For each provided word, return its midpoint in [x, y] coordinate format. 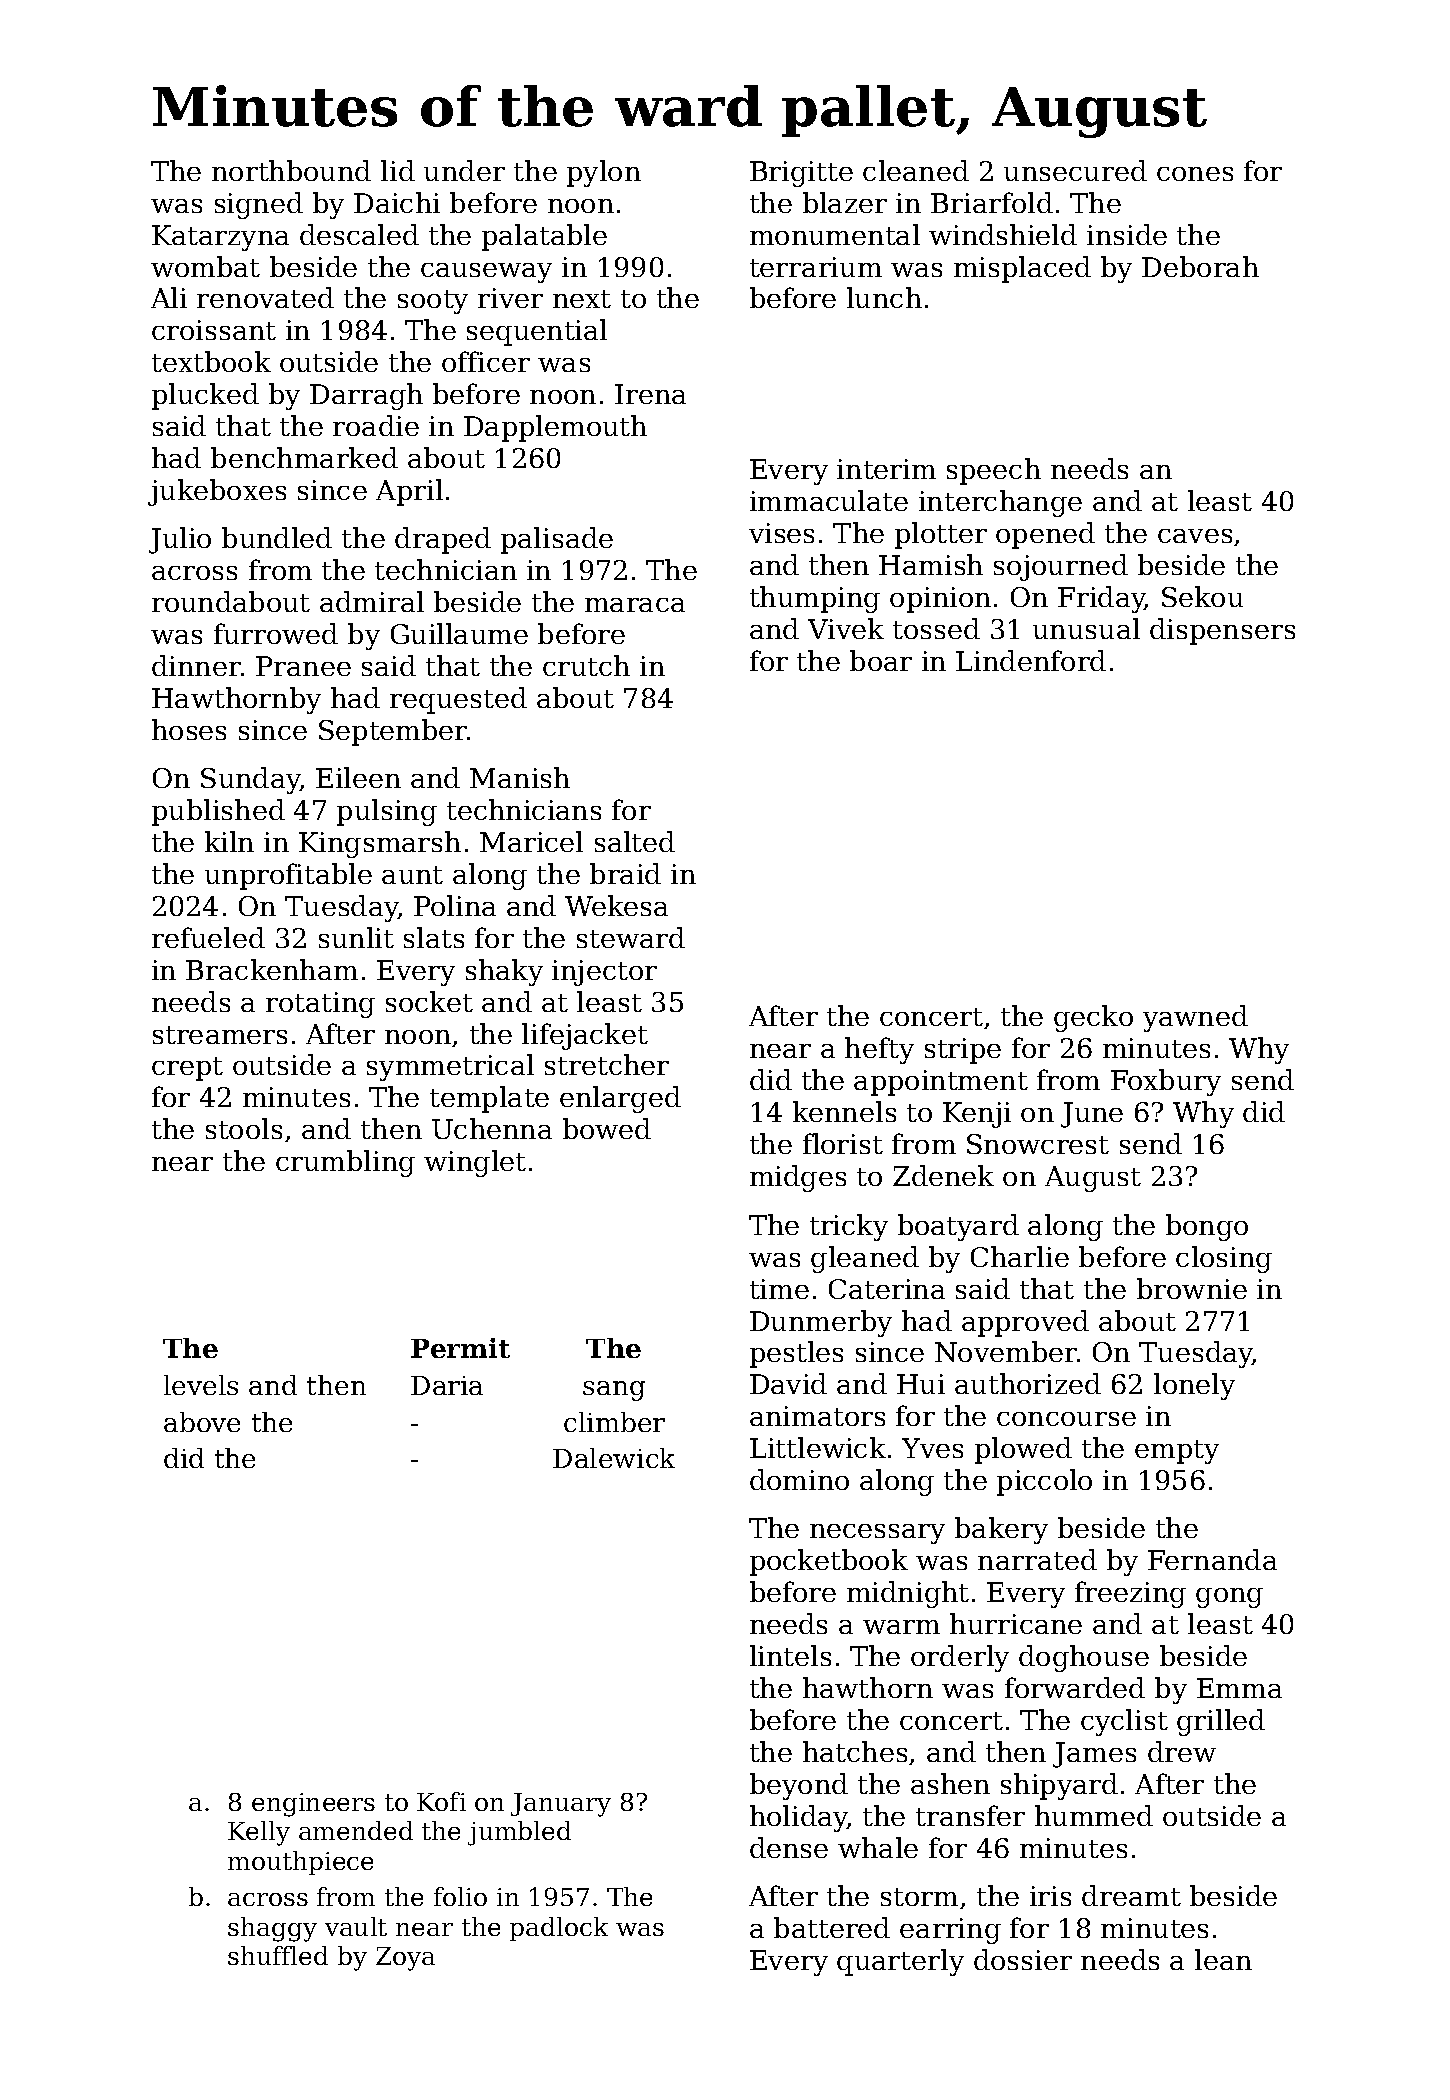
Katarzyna [220, 238]
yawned [1195, 1018]
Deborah [1200, 266]
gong [1229, 1598]
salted [635, 841]
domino [799, 1479]
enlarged [620, 1099]
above [202, 1422]
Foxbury [1166, 1082]
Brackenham [272, 969]
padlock [559, 1929]
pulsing [387, 812]
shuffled [278, 1955]
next [582, 299]
